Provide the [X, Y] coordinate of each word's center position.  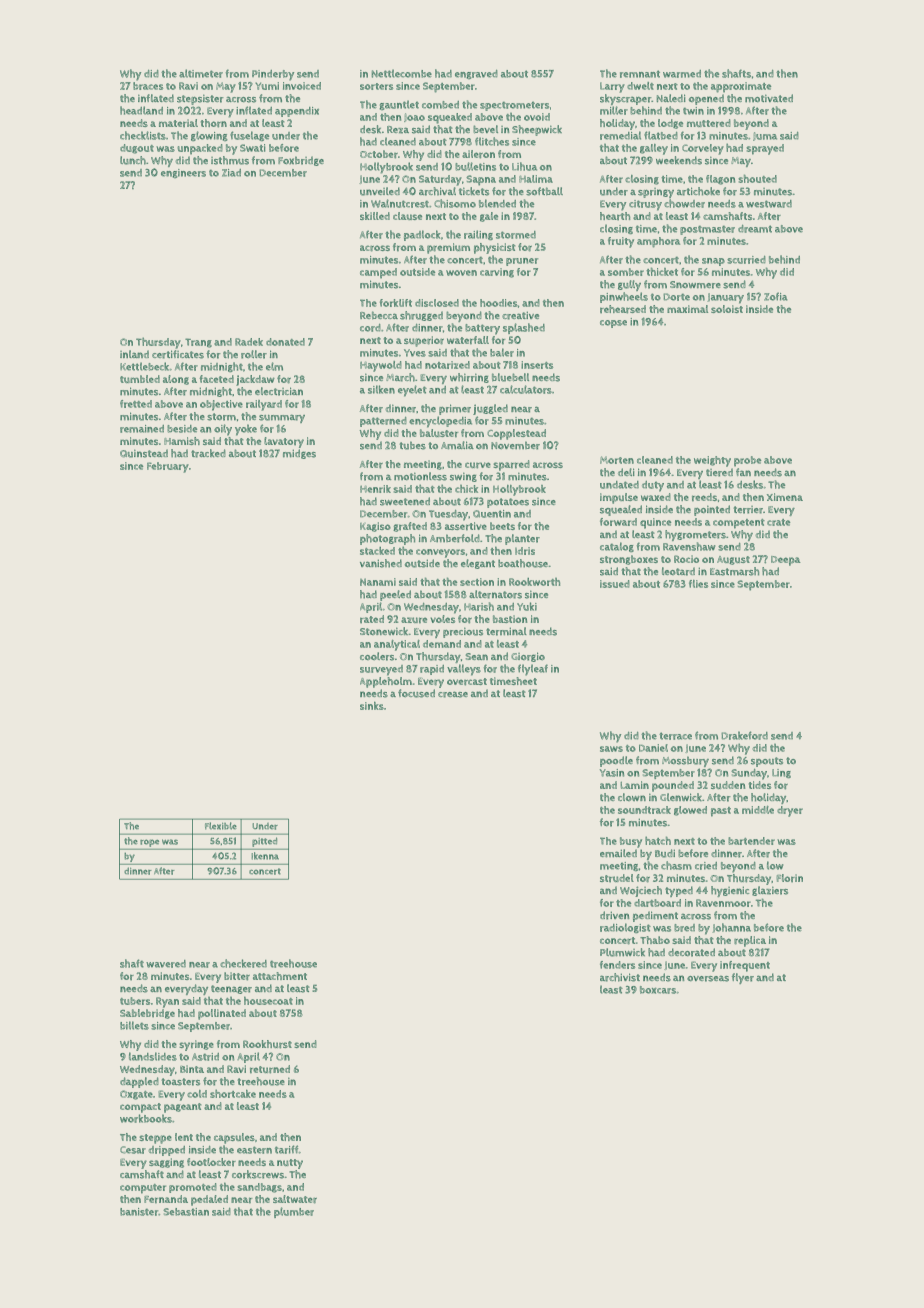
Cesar [133, 1150]
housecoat [268, 1000]
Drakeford [744, 735]
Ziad [231, 173]
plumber [294, 1212]
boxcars [658, 990]
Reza [398, 130]
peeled [395, 595]
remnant [640, 74]
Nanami [378, 582]
